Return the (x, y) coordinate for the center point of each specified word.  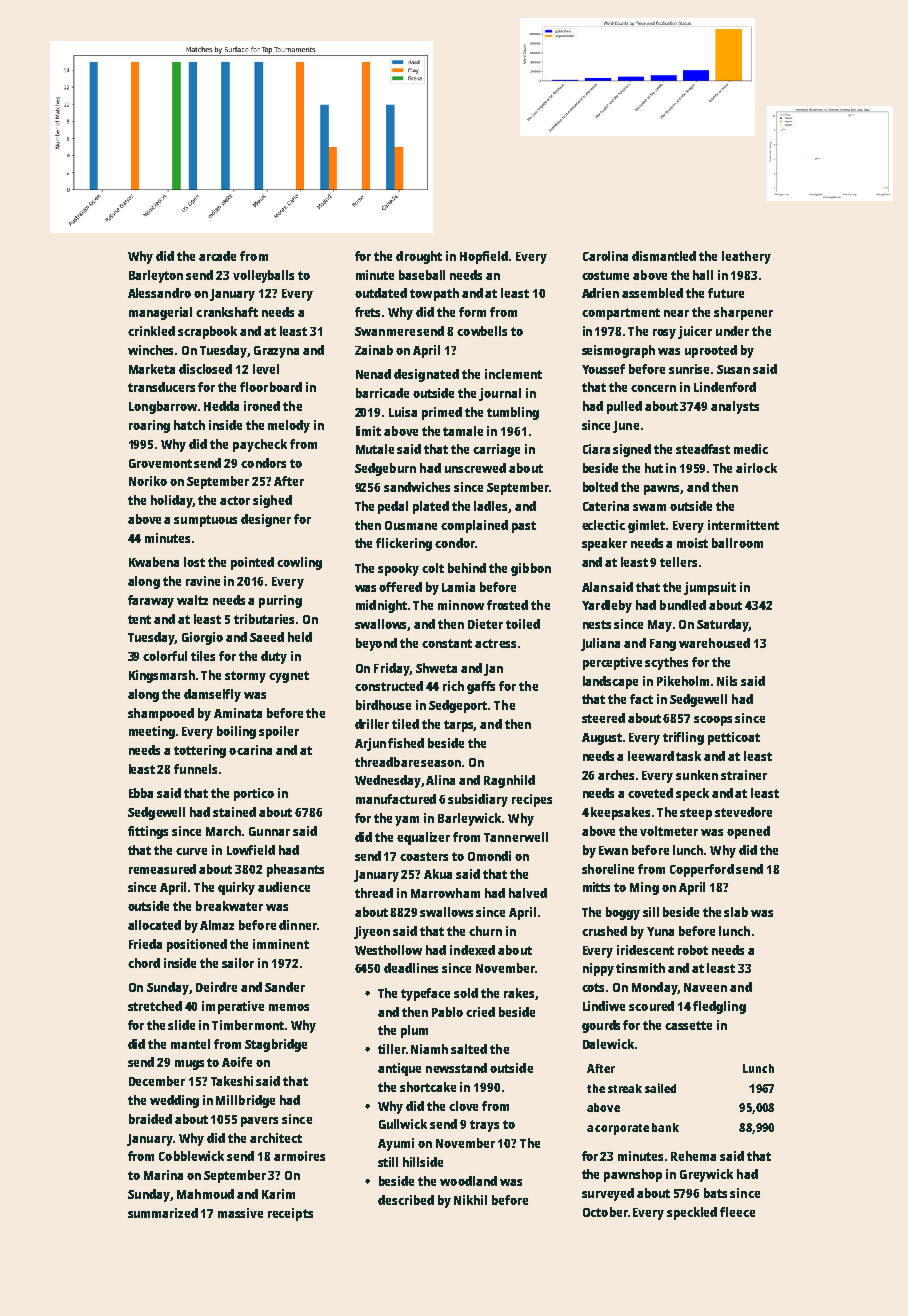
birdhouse (383, 705)
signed (632, 450)
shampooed (161, 714)
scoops (713, 721)
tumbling (513, 413)
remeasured (162, 869)
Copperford (702, 870)
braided (150, 1119)
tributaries (264, 619)
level (266, 369)
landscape (610, 682)
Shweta (436, 668)
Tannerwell (516, 837)
